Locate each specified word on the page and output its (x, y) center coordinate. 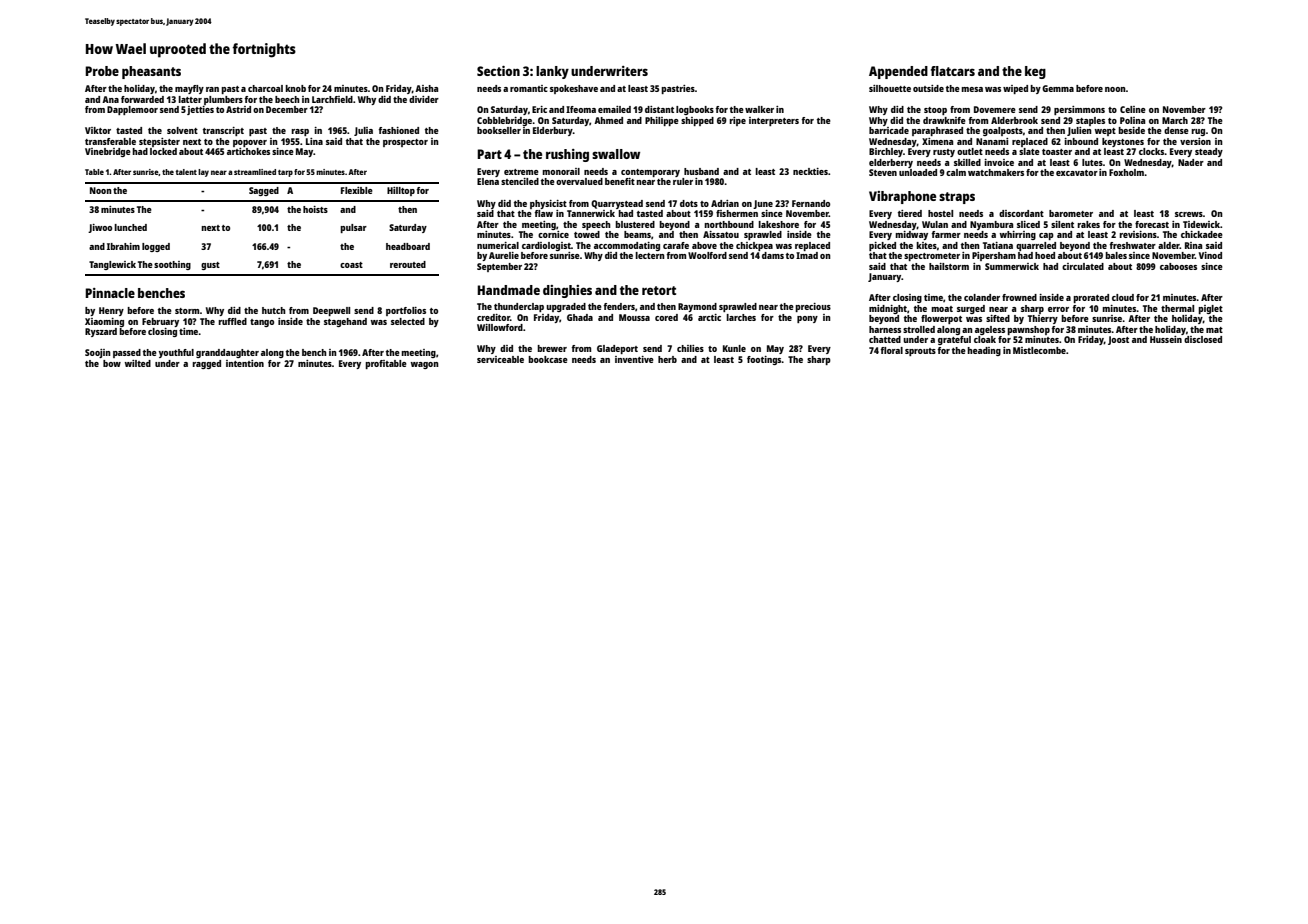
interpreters (774, 121)
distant (659, 109)
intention (245, 363)
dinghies (567, 291)
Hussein (1166, 339)
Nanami (992, 141)
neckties (810, 171)
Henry (111, 311)
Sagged (264, 191)
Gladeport (617, 349)
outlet (970, 151)
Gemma (1058, 88)
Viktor (98, 130)
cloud (1123, 297)
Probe (102, 71)
